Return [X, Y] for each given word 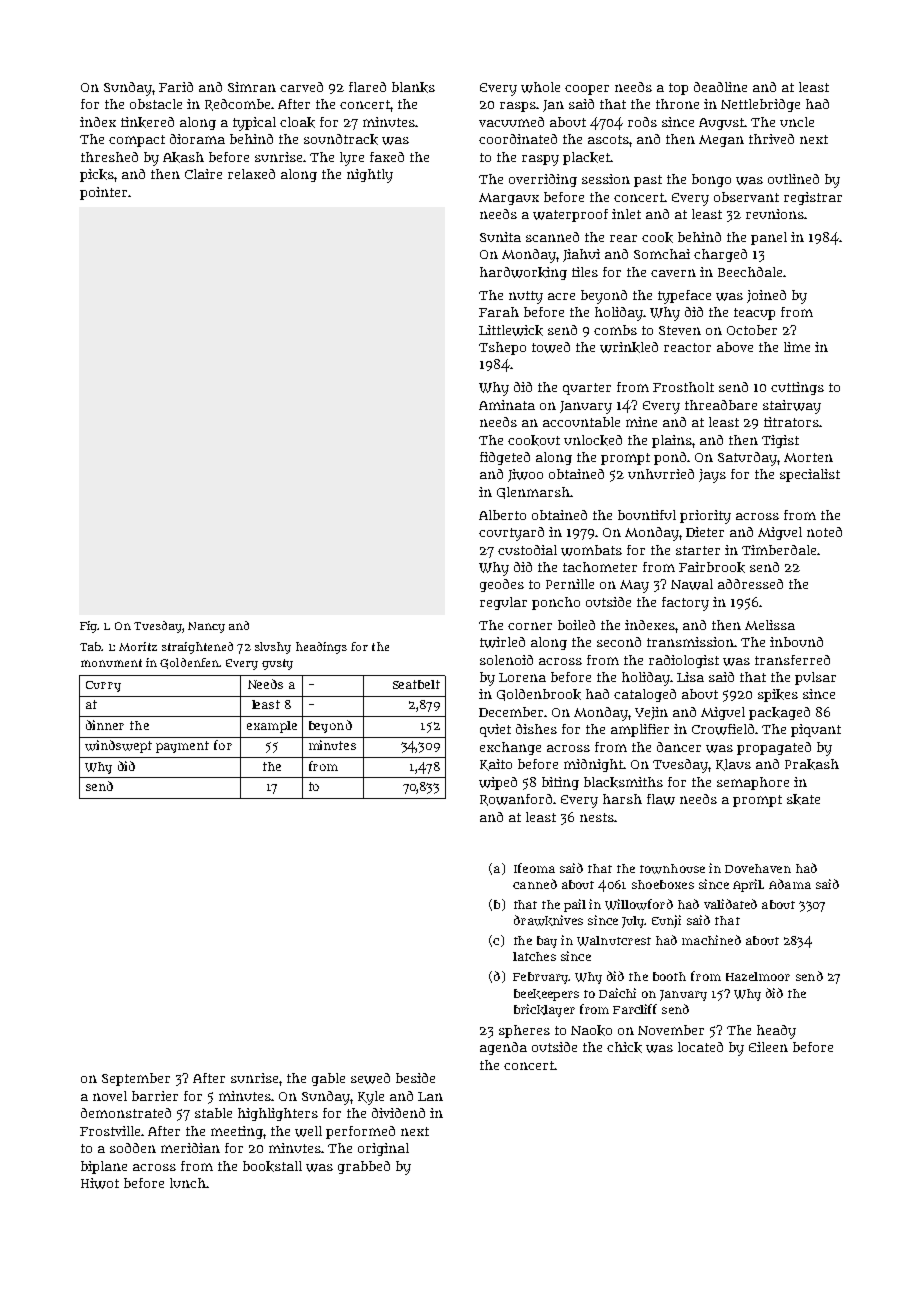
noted [824, 532]
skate [803, 799]
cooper [587, 90]
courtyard [511, 534]
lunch [188, 1183]
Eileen [768, 1047]
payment [182, 747]
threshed [109, 157]
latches [534, 956]
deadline [720, 87]
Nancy [206, 627]
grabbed [364, 1167]
